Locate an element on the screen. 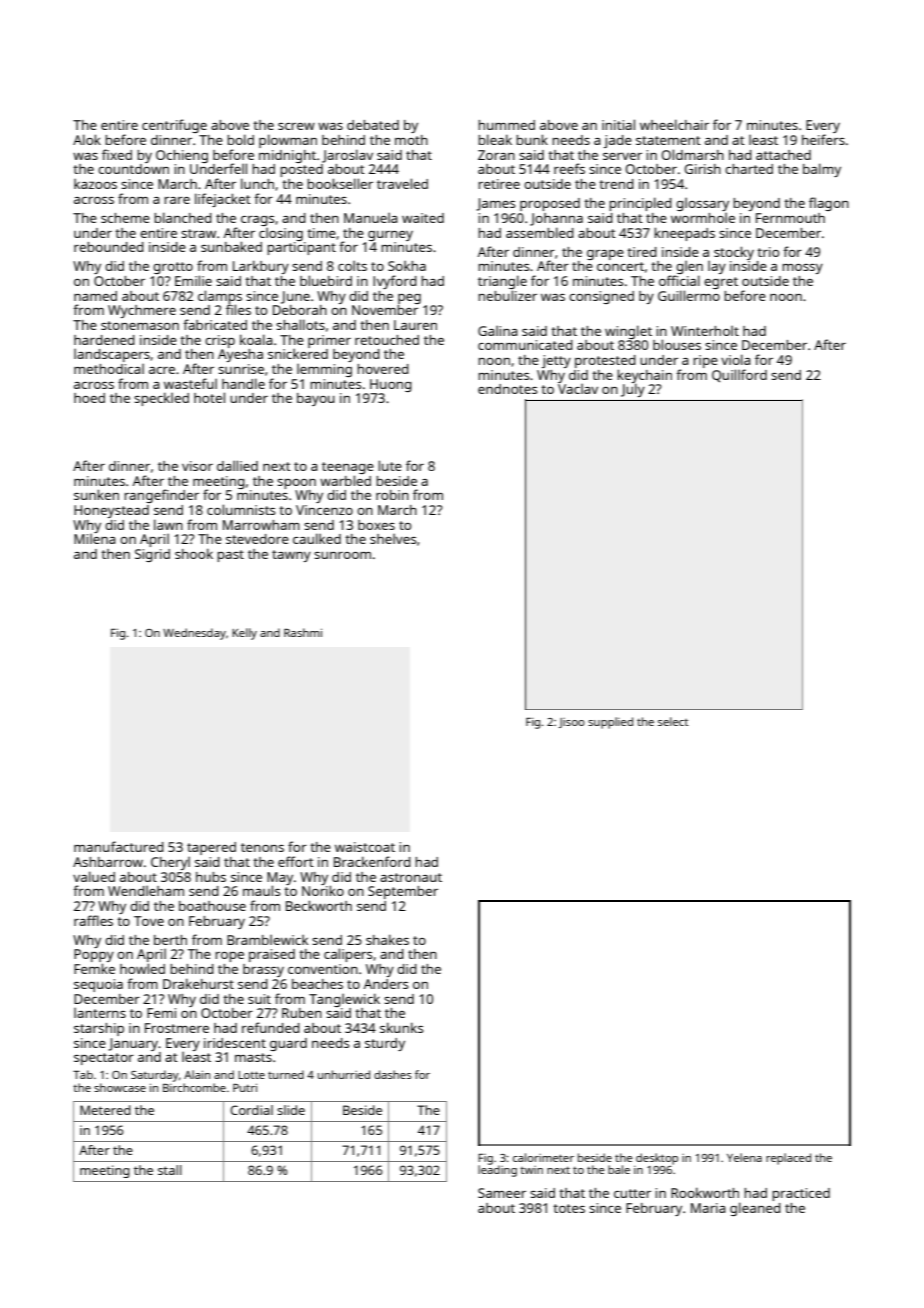  posted is located at coordinates (301, 170).
